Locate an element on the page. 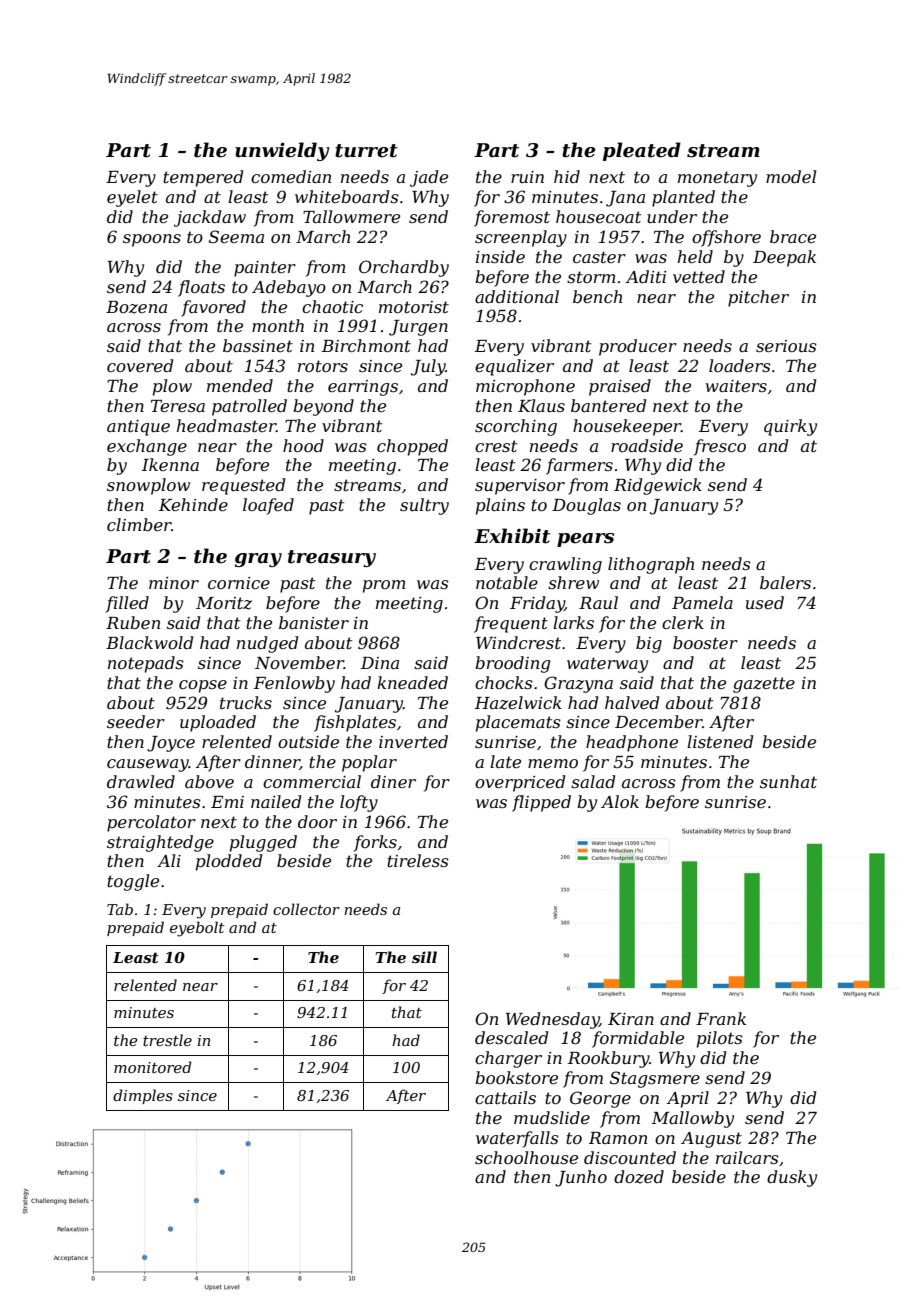  Kehinde is located at coordinates (193, 504).
